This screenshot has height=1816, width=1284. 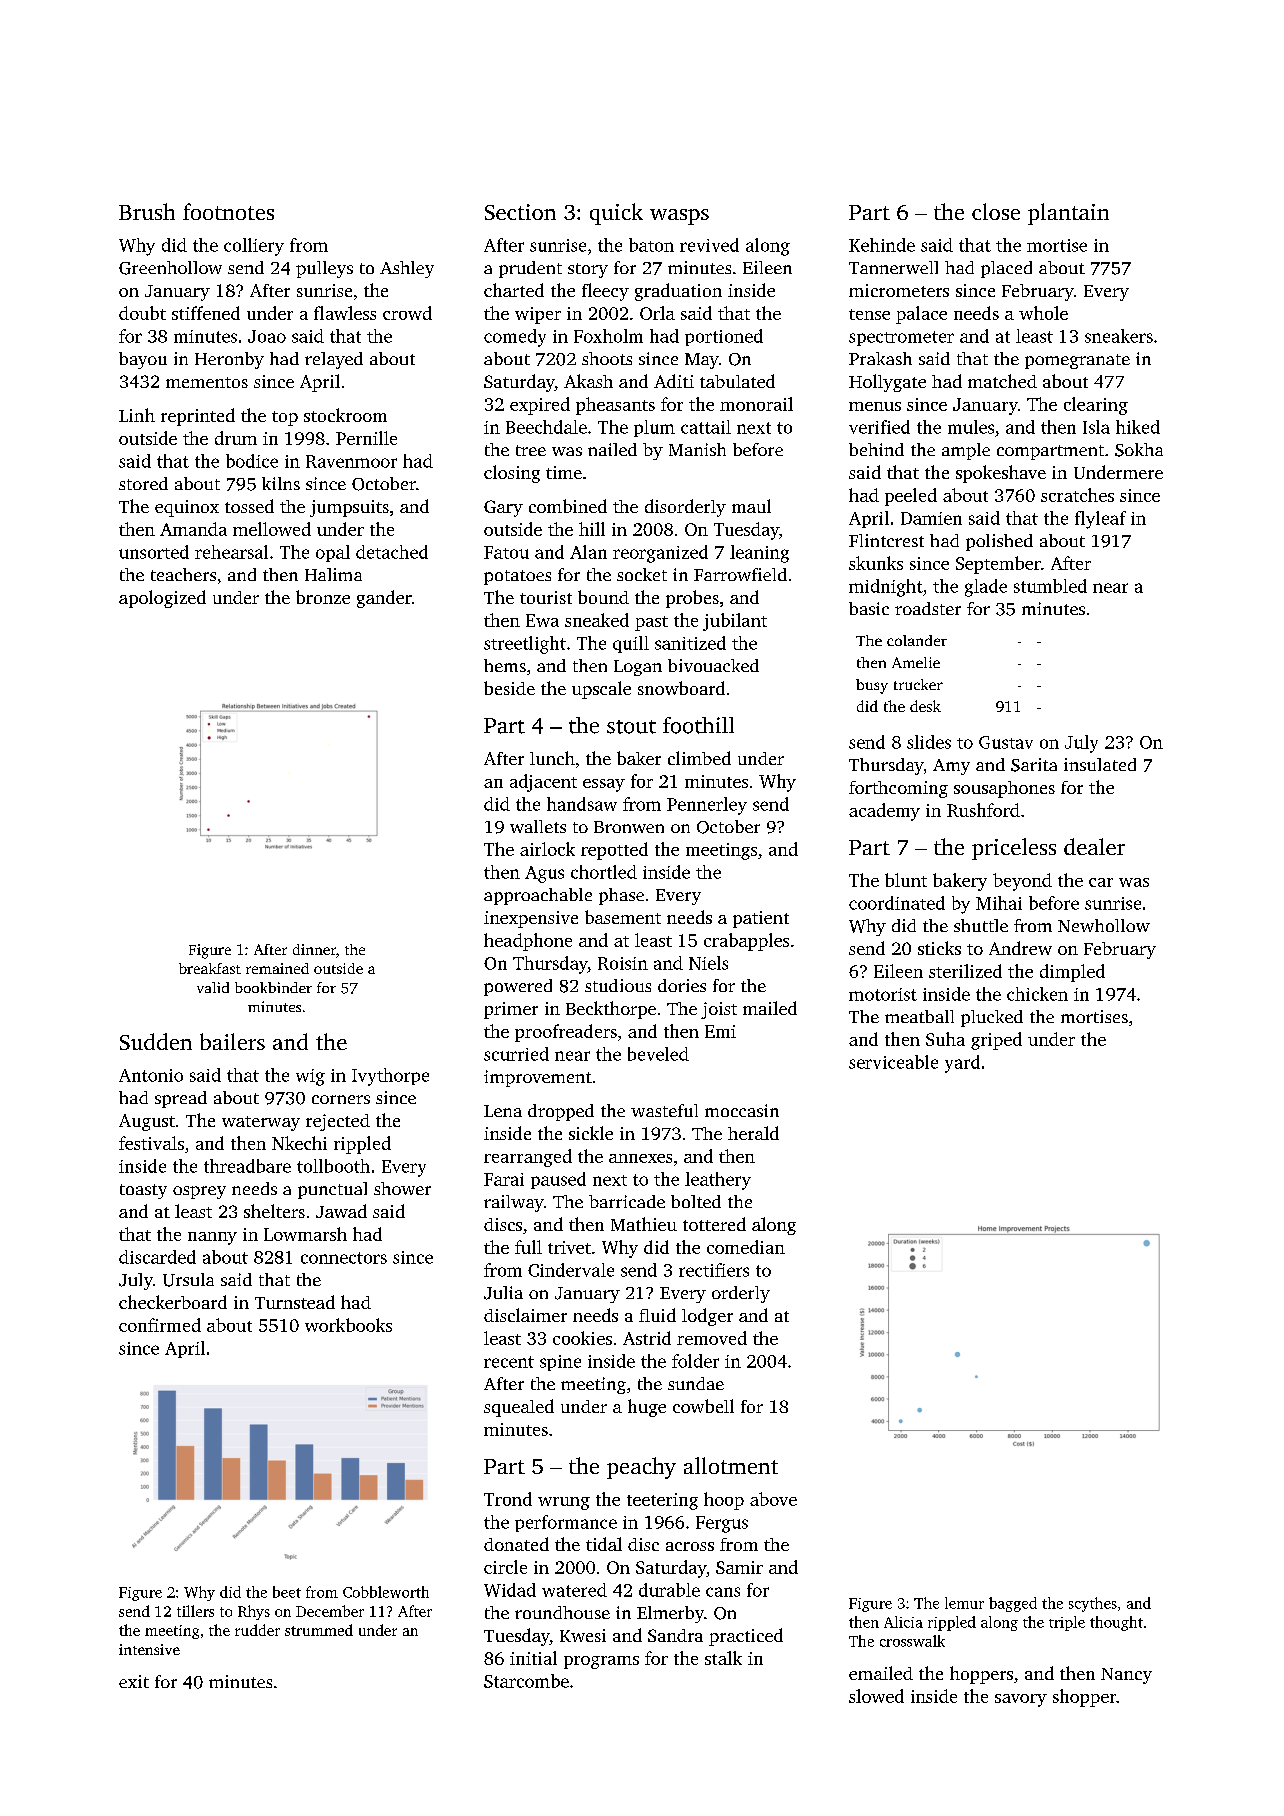 I want to click on Brush, so click(x=147, y=211).
